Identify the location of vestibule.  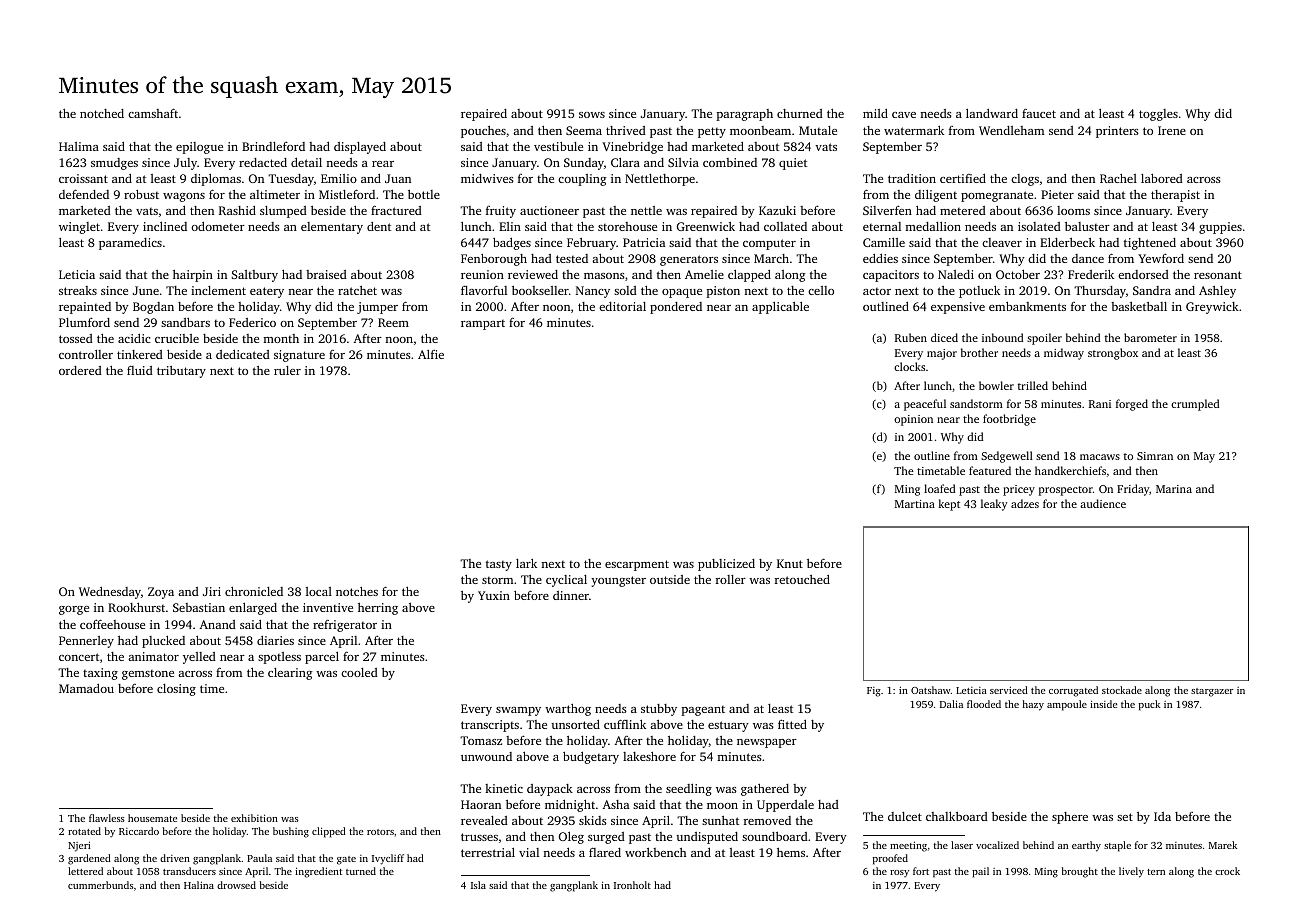
(558, 146).
